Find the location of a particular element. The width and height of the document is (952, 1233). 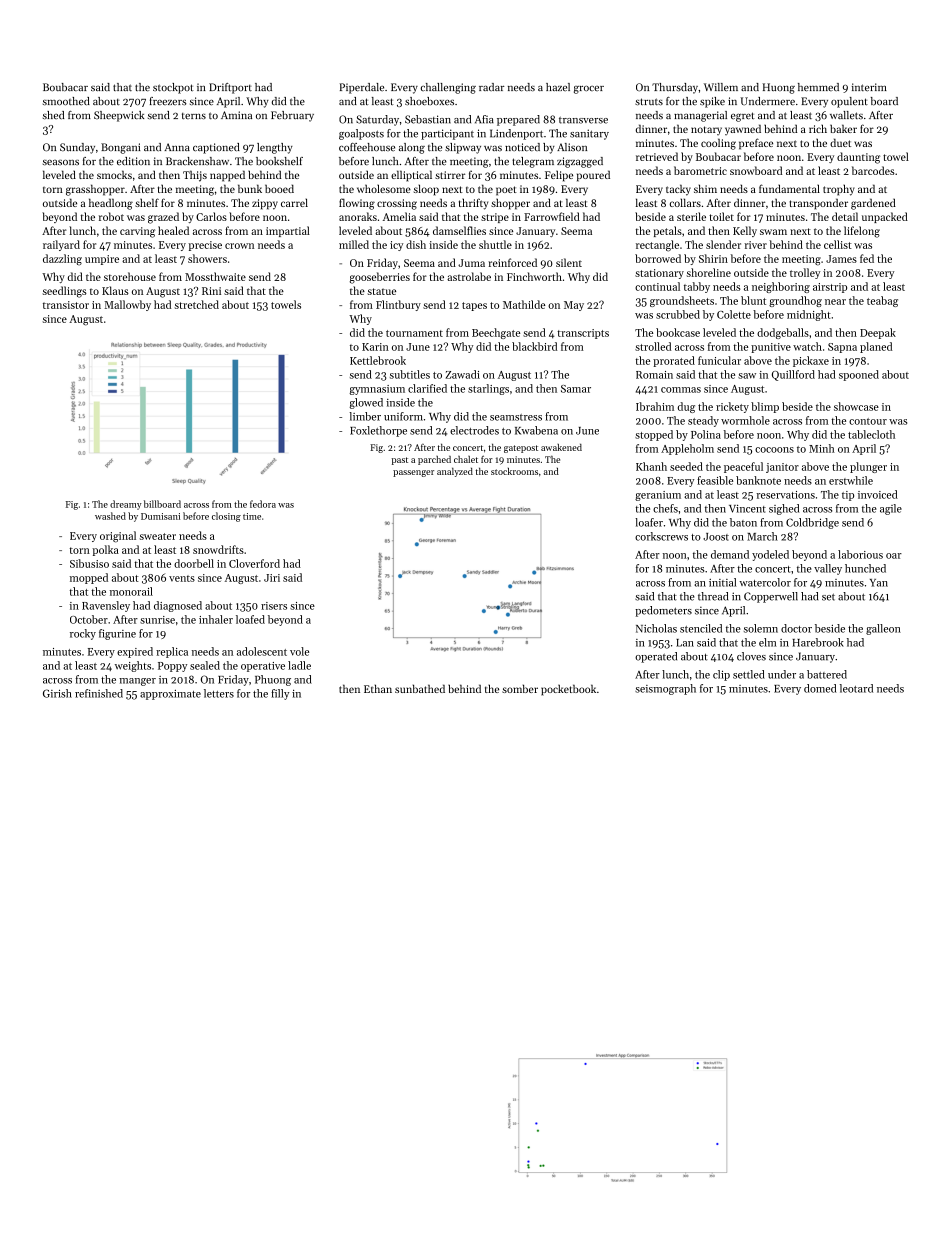

Yan is located at coordinates (879, 583).
